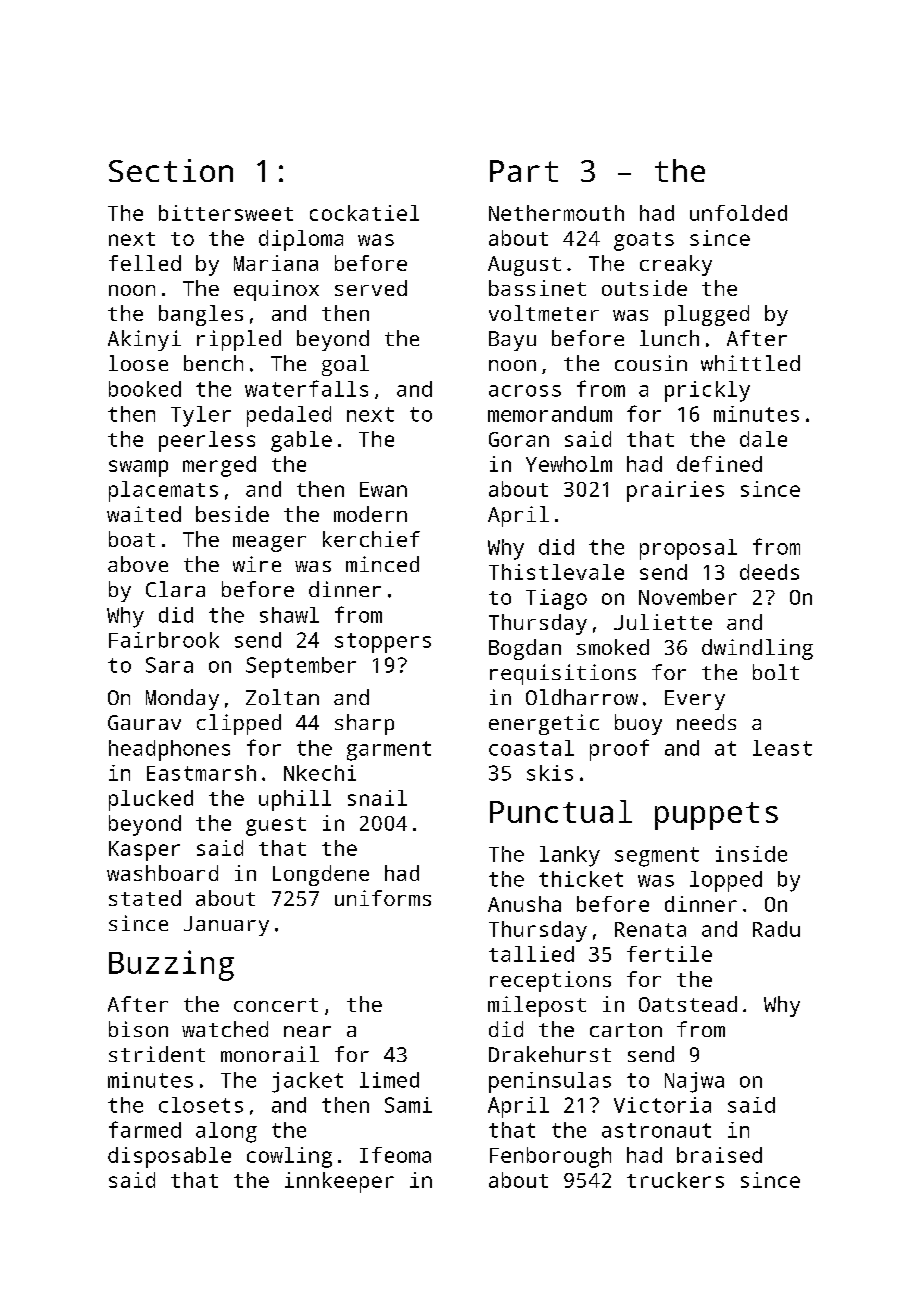  I want to click on prairies, so click(675, 491).
